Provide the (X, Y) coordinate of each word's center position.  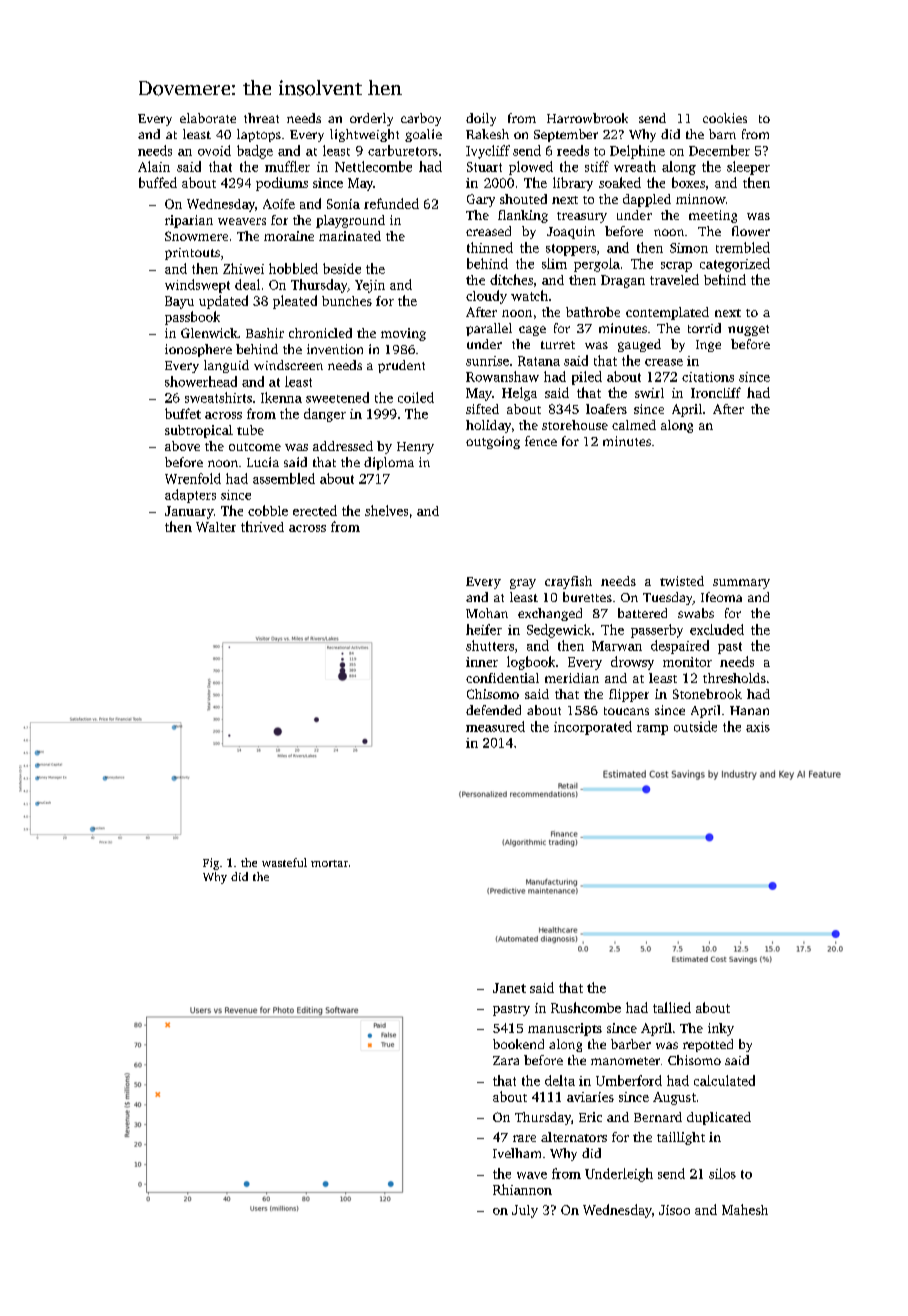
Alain (154, 166)
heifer (484, 629)
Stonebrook (707, 694)
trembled (743, 247)
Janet (509, 988)
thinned (490, 247)
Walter (216, 527)
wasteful (284, 862)
